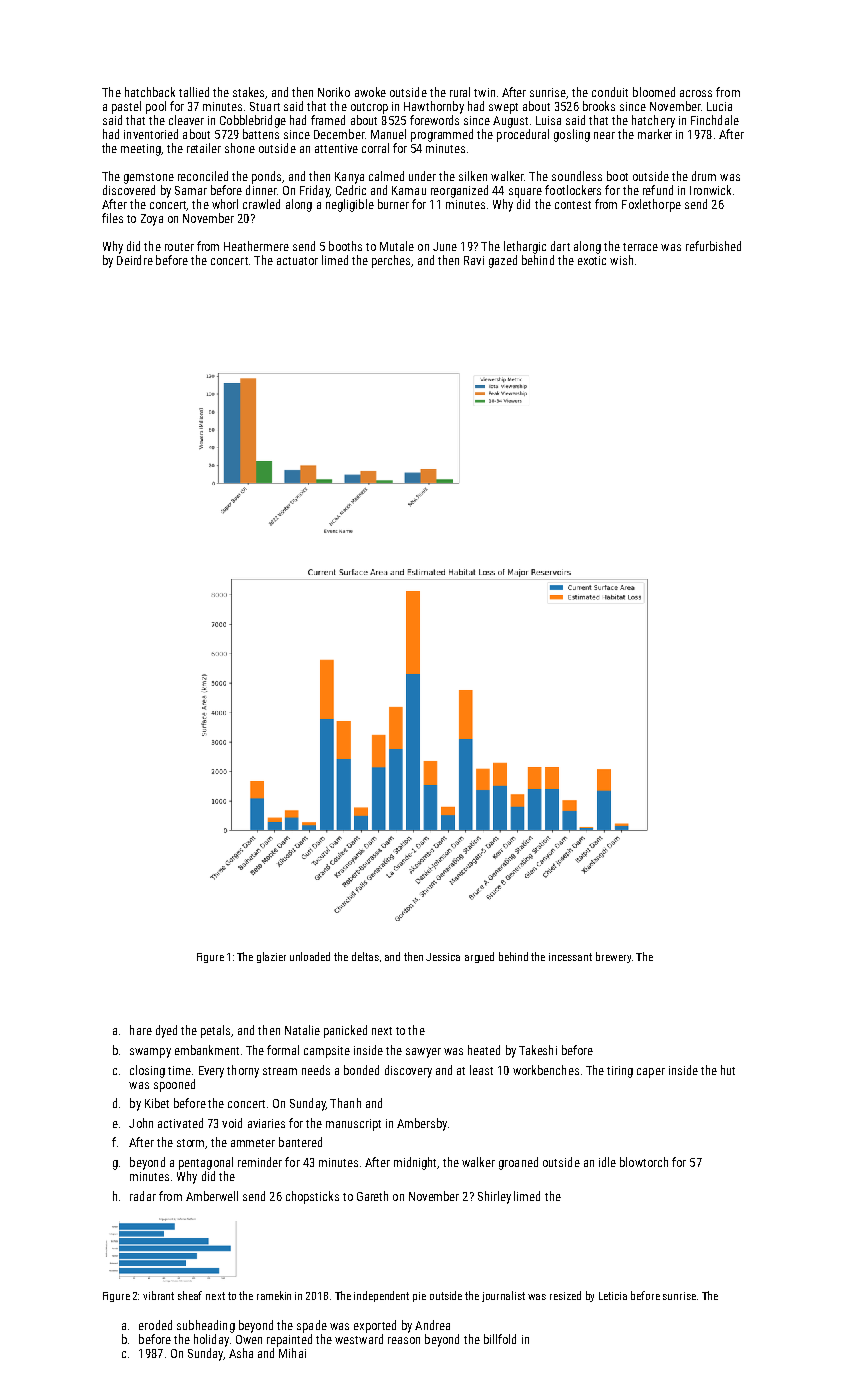 Image resolution: width=849 pixels, height=1400 pixels. Describe the element at coordinates (409, 190) in the screenshot. I see `Kamau` at that location.
